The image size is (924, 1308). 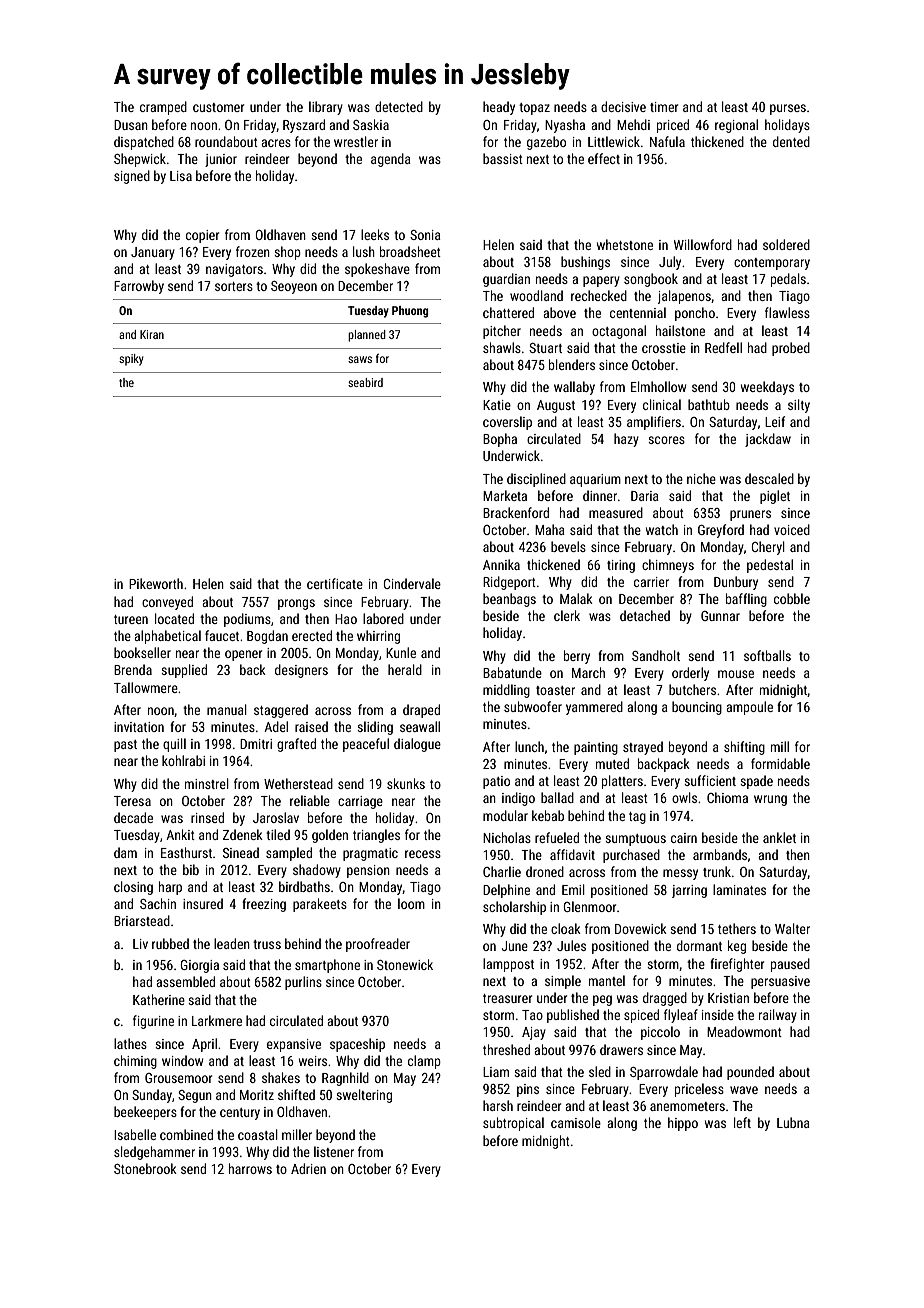 What do you see at coordinates (183, 1060) in the document?
I see `window` at bounding box center [183, 1060].
